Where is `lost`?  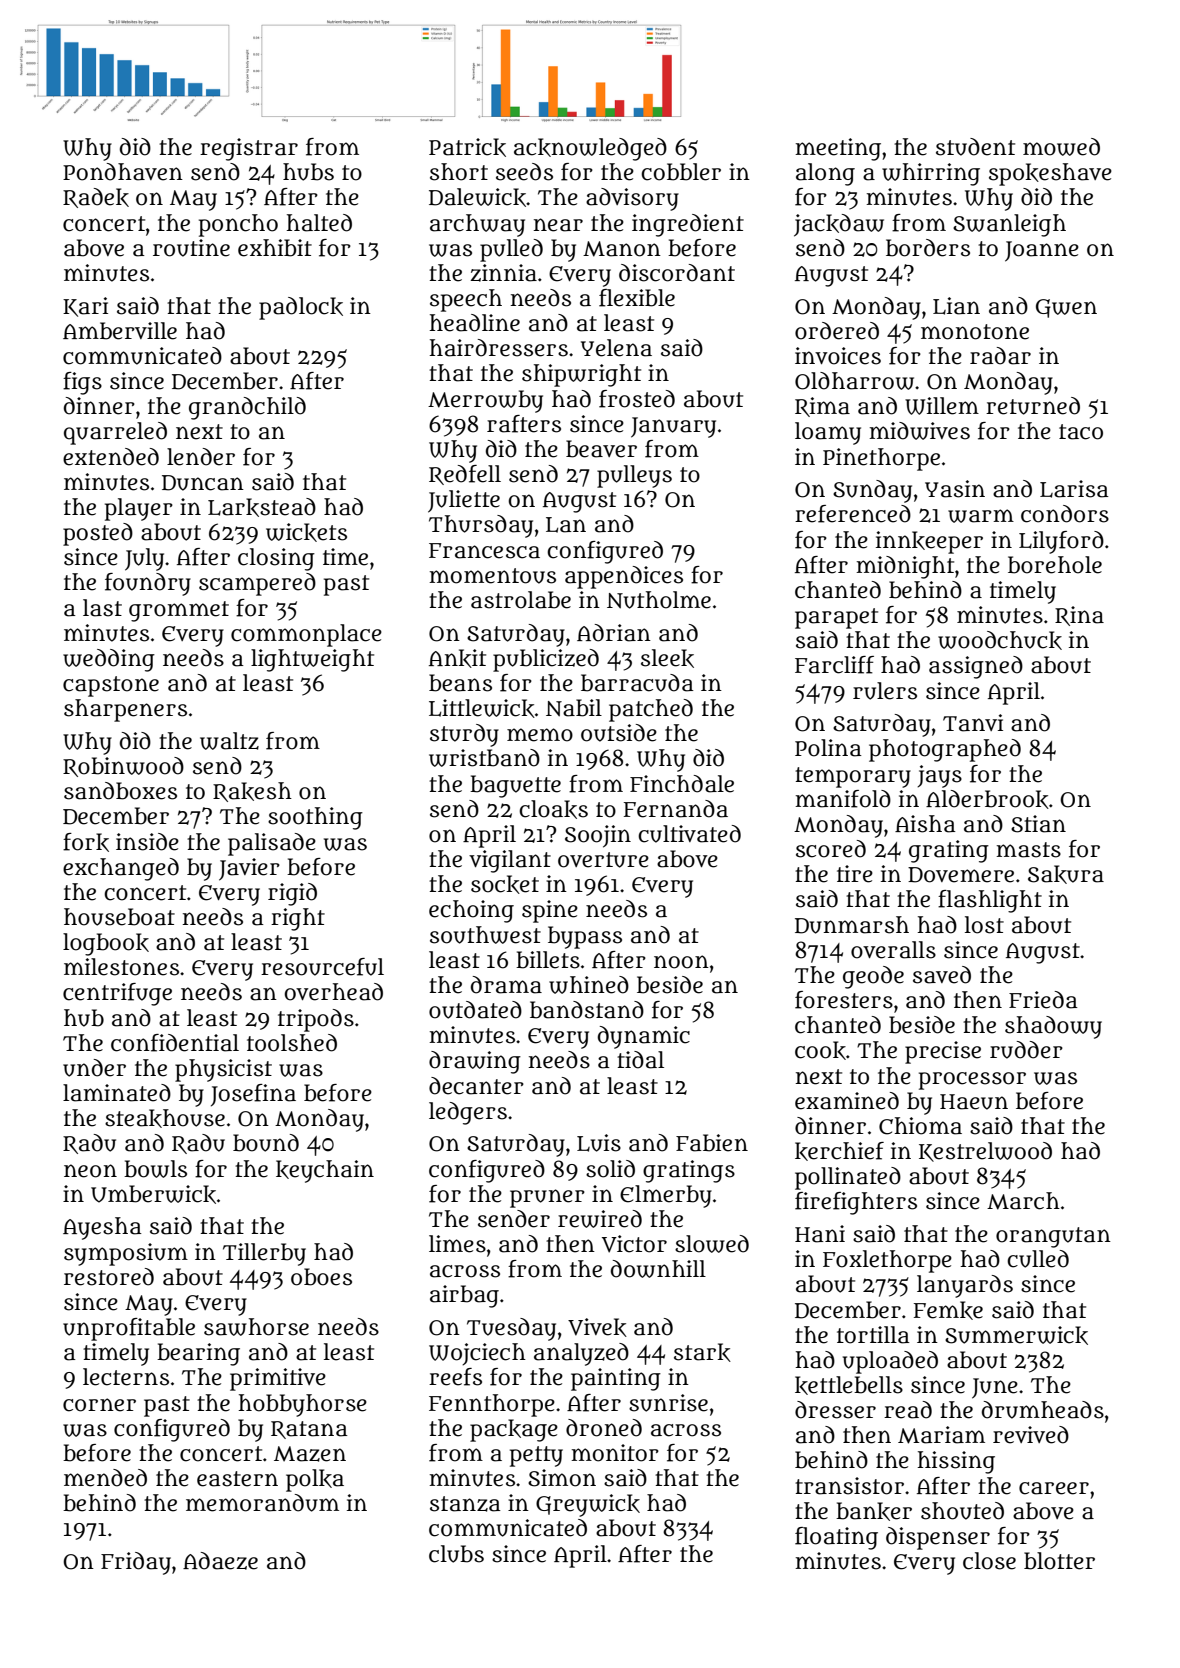
lost is located at coordinates (984, 925).
